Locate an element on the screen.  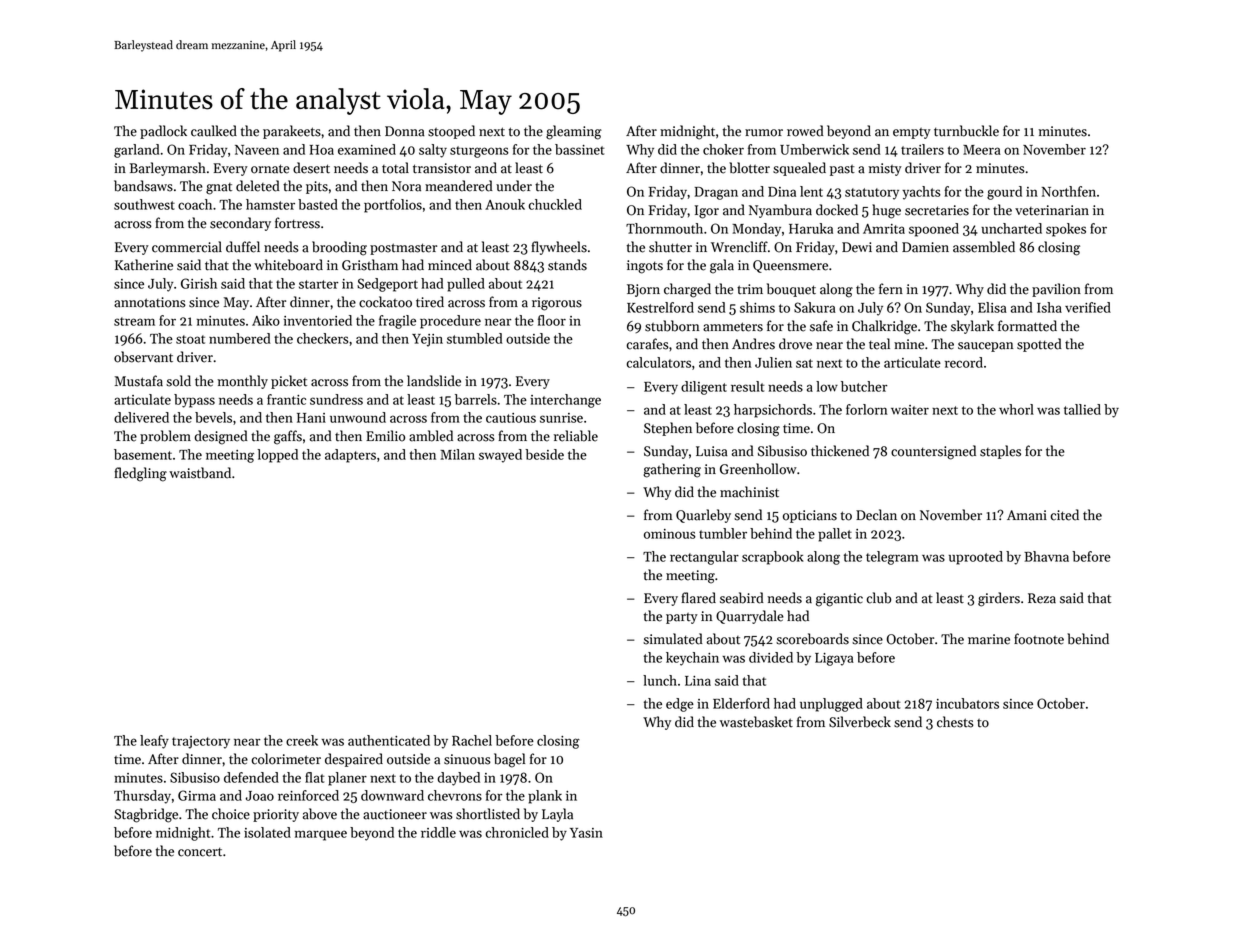
stoat is located at coordinates (190, 339).
